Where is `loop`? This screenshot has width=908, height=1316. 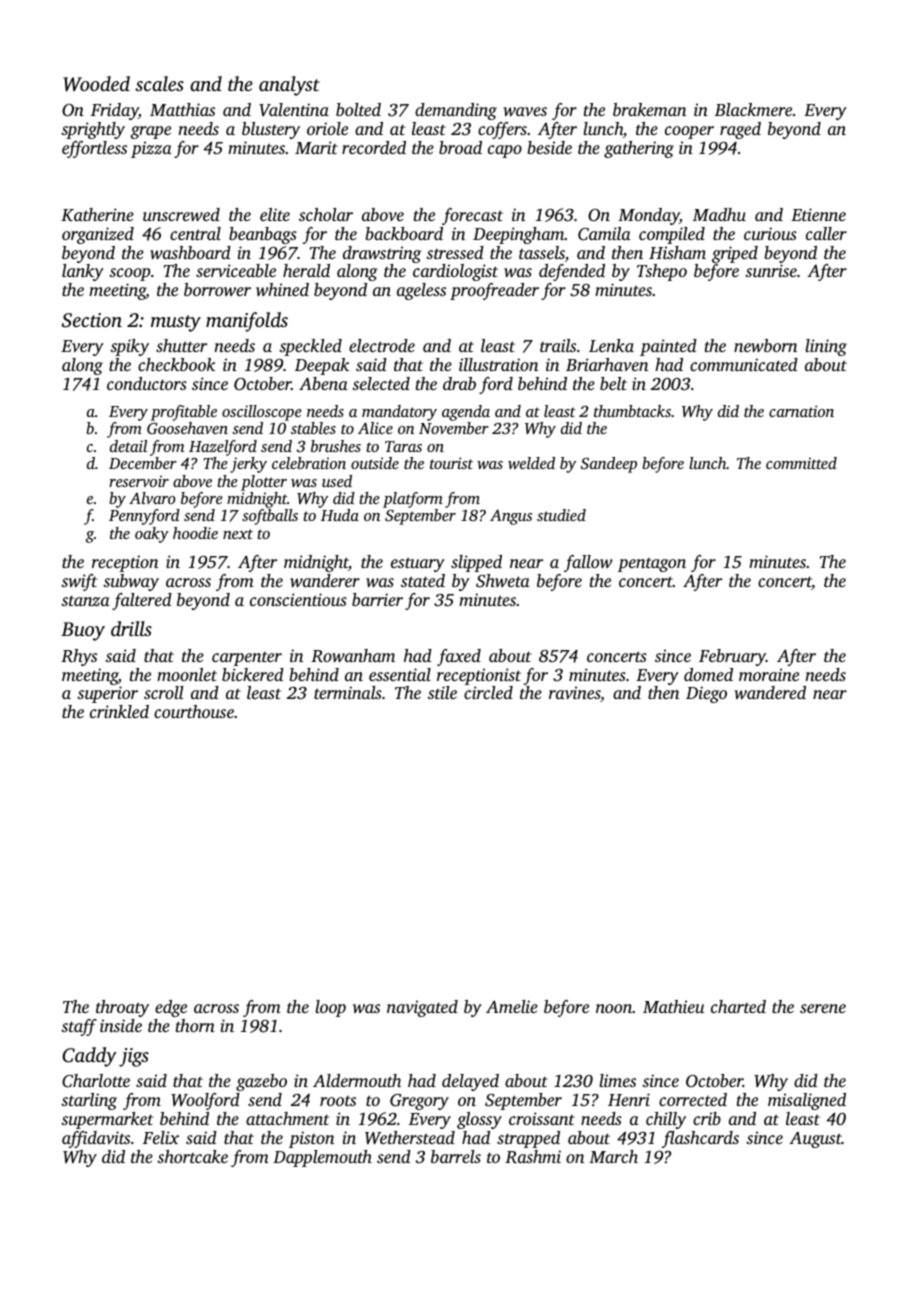
loop is located at coordinates (330, 1008).
